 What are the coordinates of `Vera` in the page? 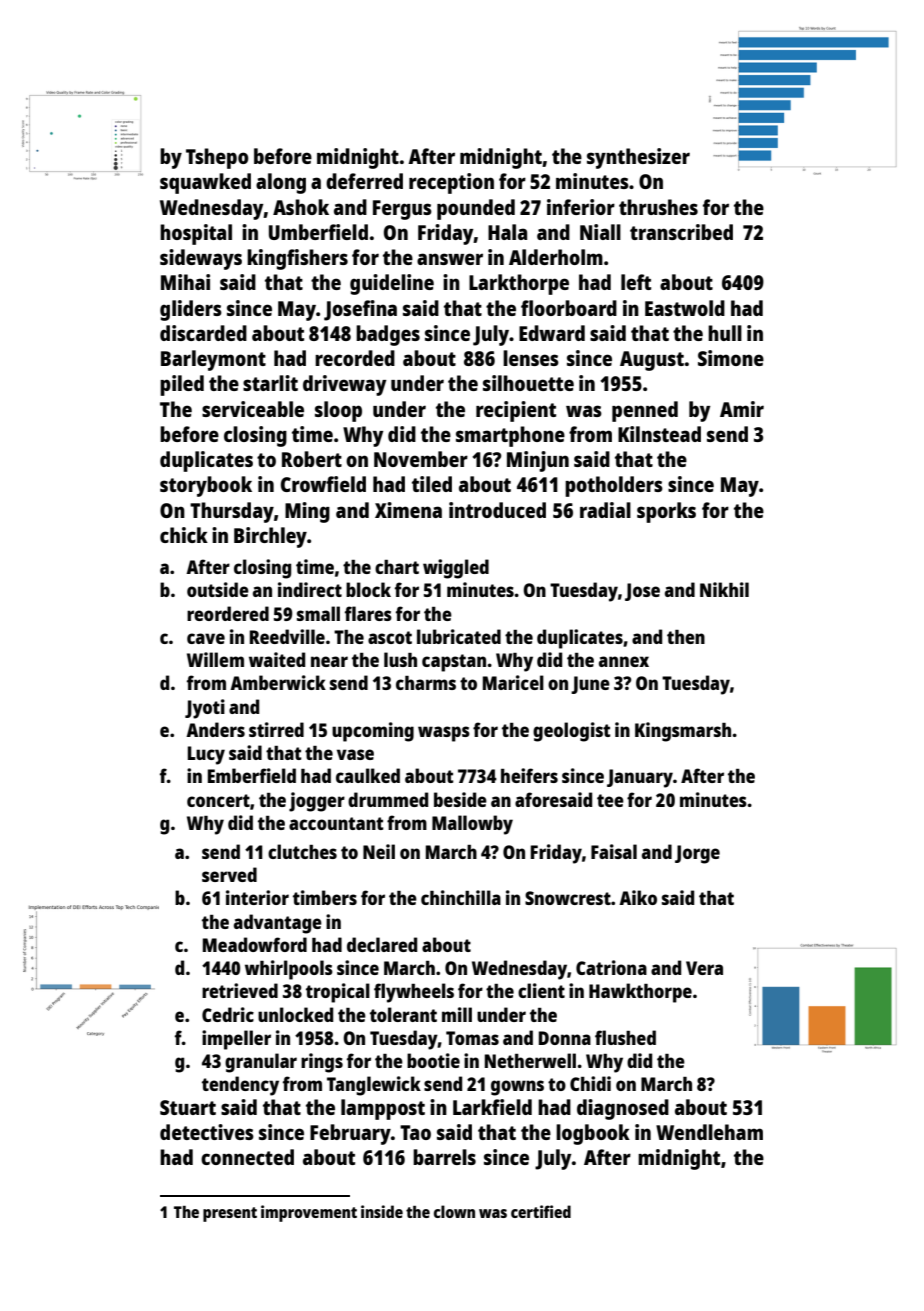 It's located at (704, 968).
